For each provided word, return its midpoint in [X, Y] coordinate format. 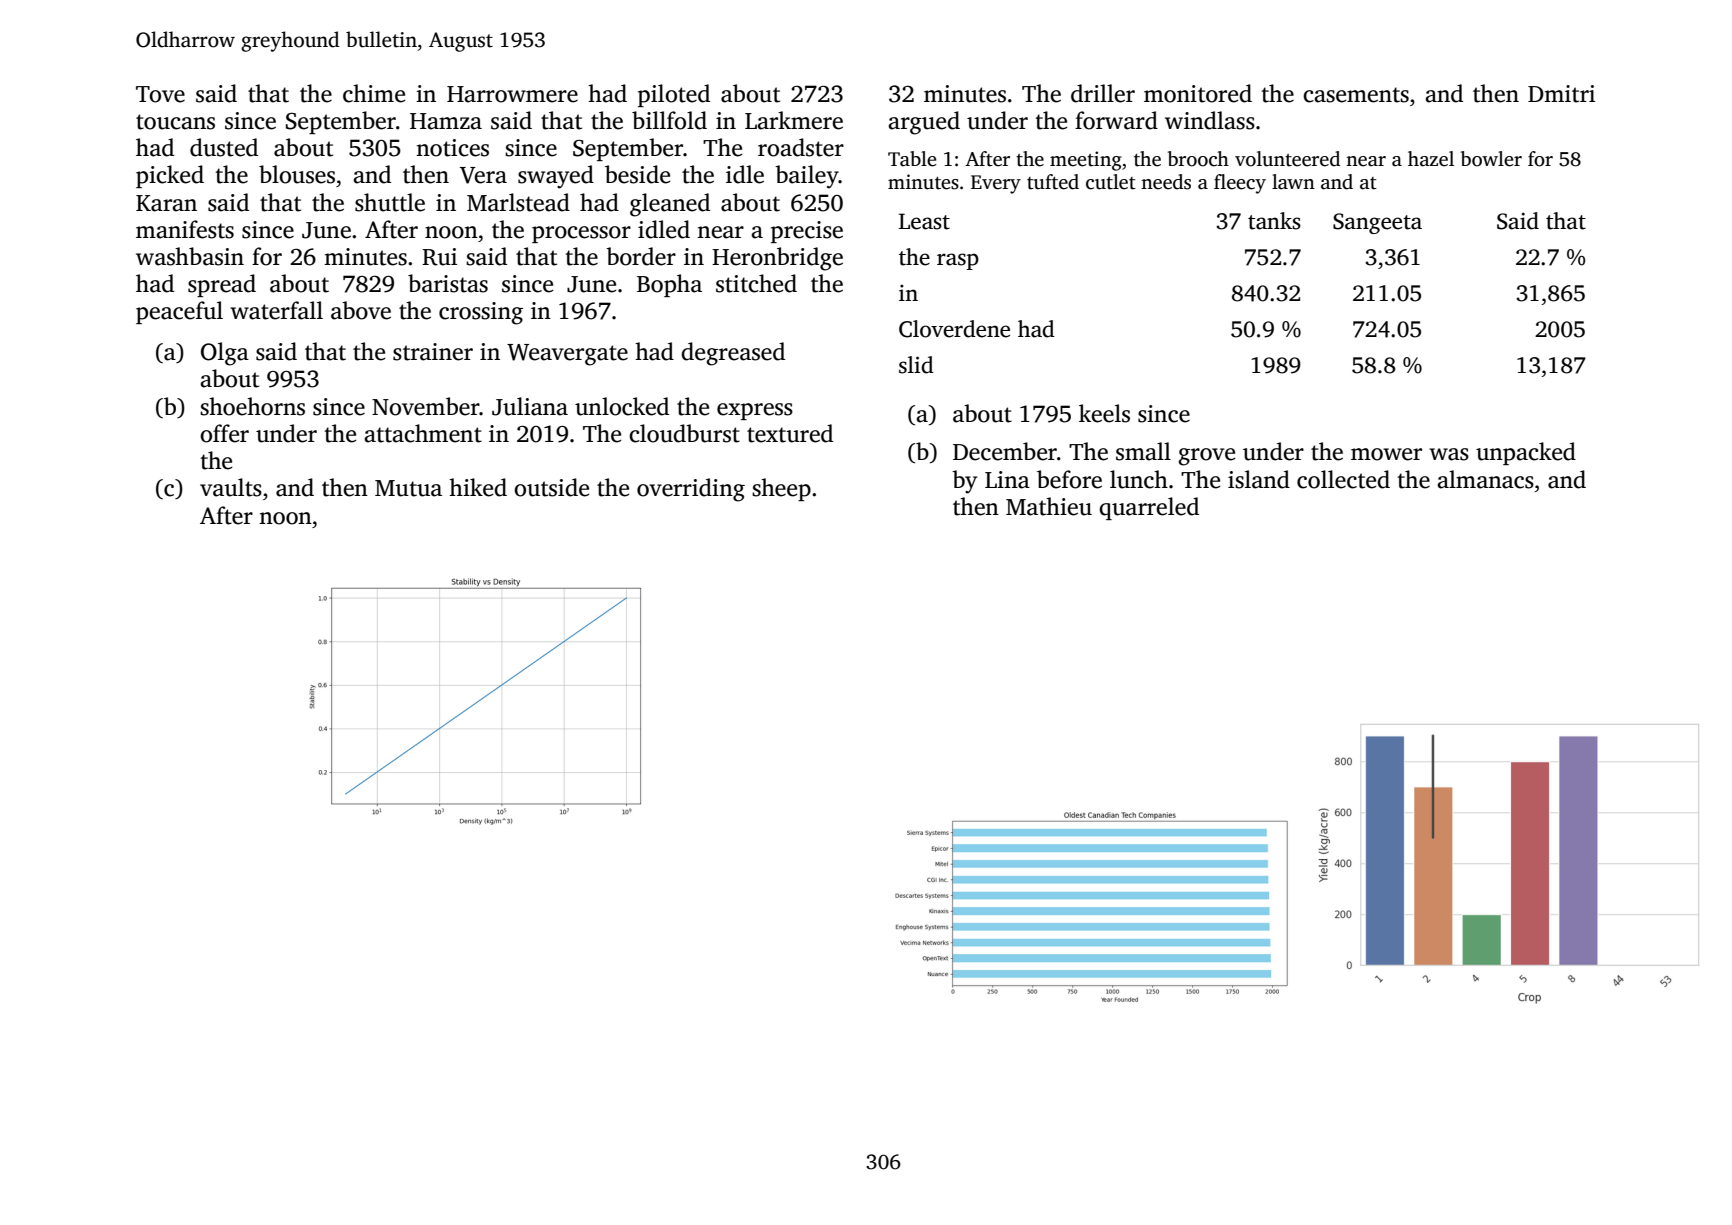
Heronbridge [777, 259]
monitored [1198, 93]
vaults [231, 487]
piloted [674, 95]
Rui [439, 257]
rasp [958, 261]
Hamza [446, 121]
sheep [781, 489]
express [755, 411]
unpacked [1526, 453]
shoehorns [252, 406]
